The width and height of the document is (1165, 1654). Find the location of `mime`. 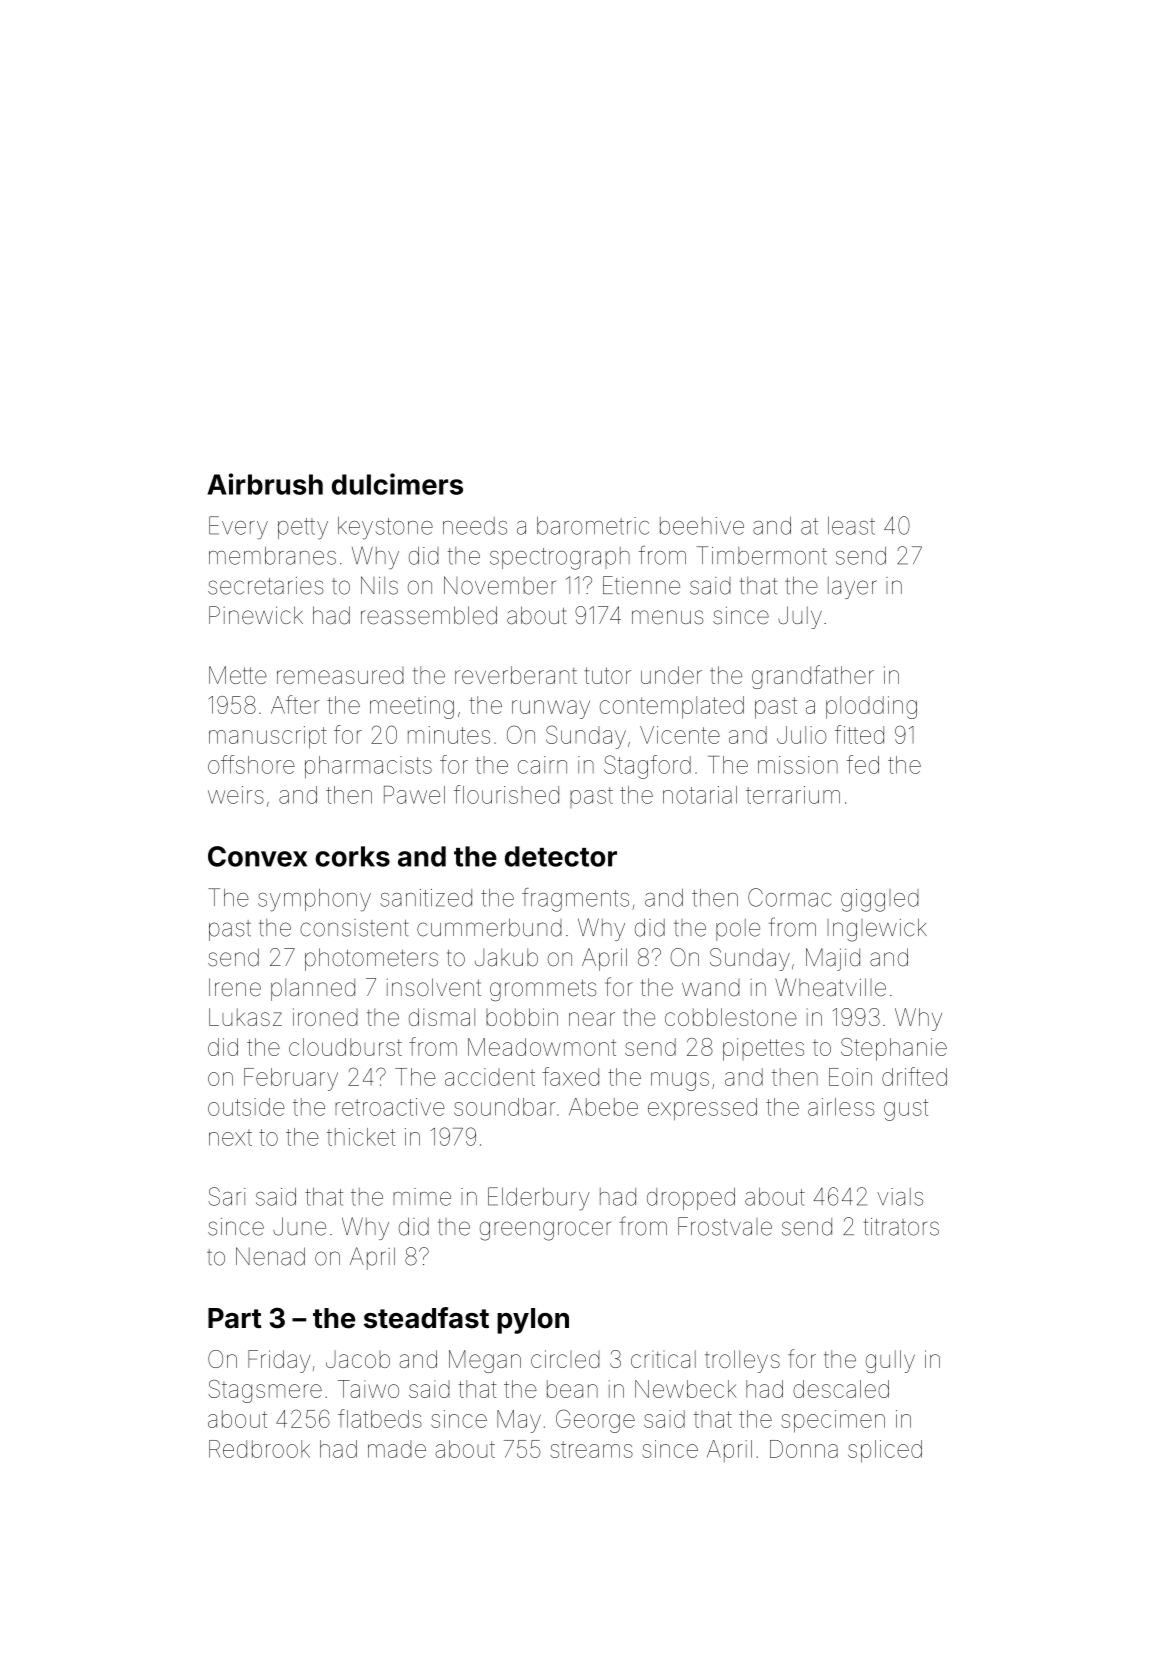

mime is located at coordinates (422, 1197).
